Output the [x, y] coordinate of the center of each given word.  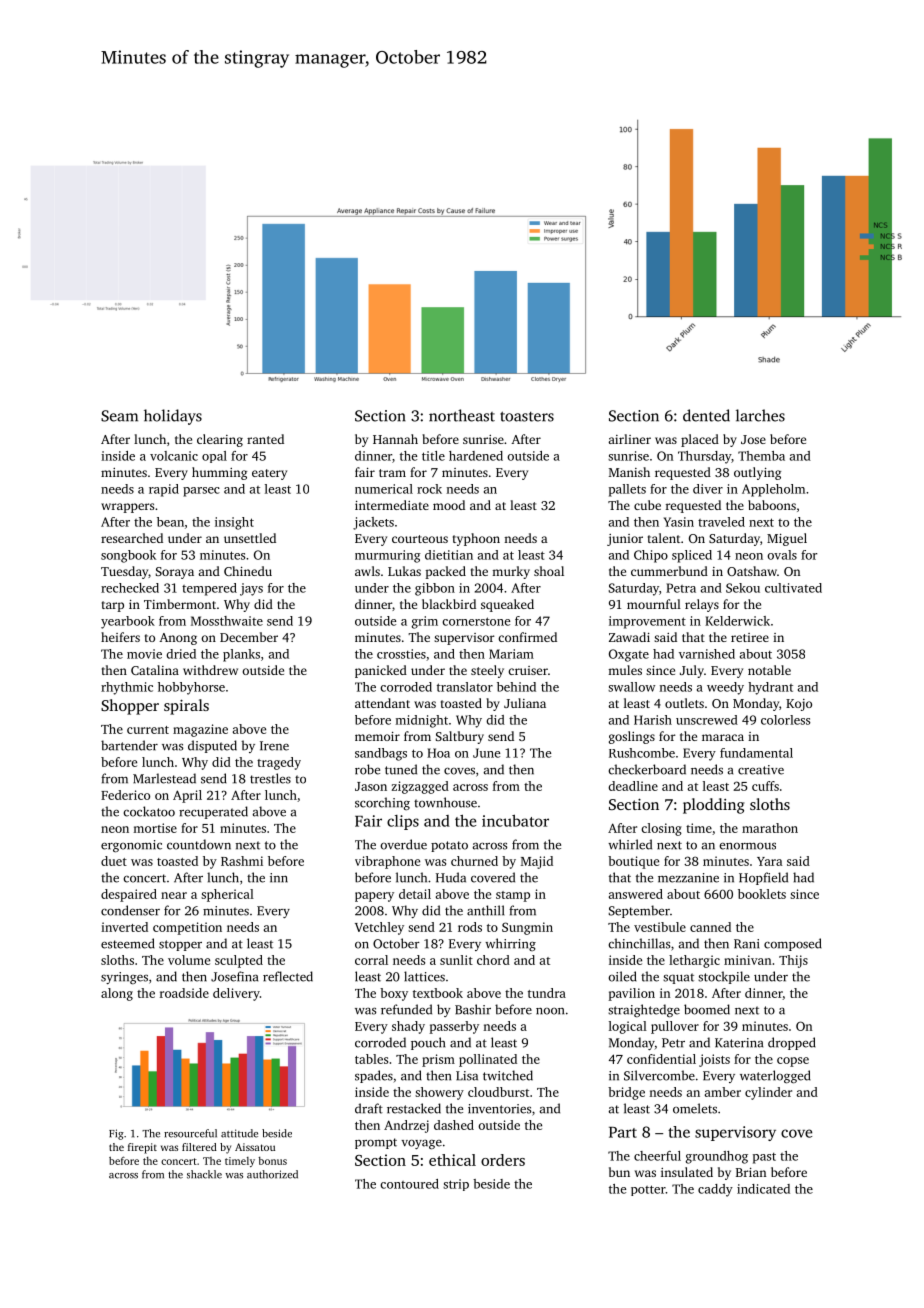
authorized [272, 1174]
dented [706, 415]
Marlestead [164, 778]
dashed [454, 1125]
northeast [462, 415]
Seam [119, 416]
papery [374, 897]
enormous [747, 846]
